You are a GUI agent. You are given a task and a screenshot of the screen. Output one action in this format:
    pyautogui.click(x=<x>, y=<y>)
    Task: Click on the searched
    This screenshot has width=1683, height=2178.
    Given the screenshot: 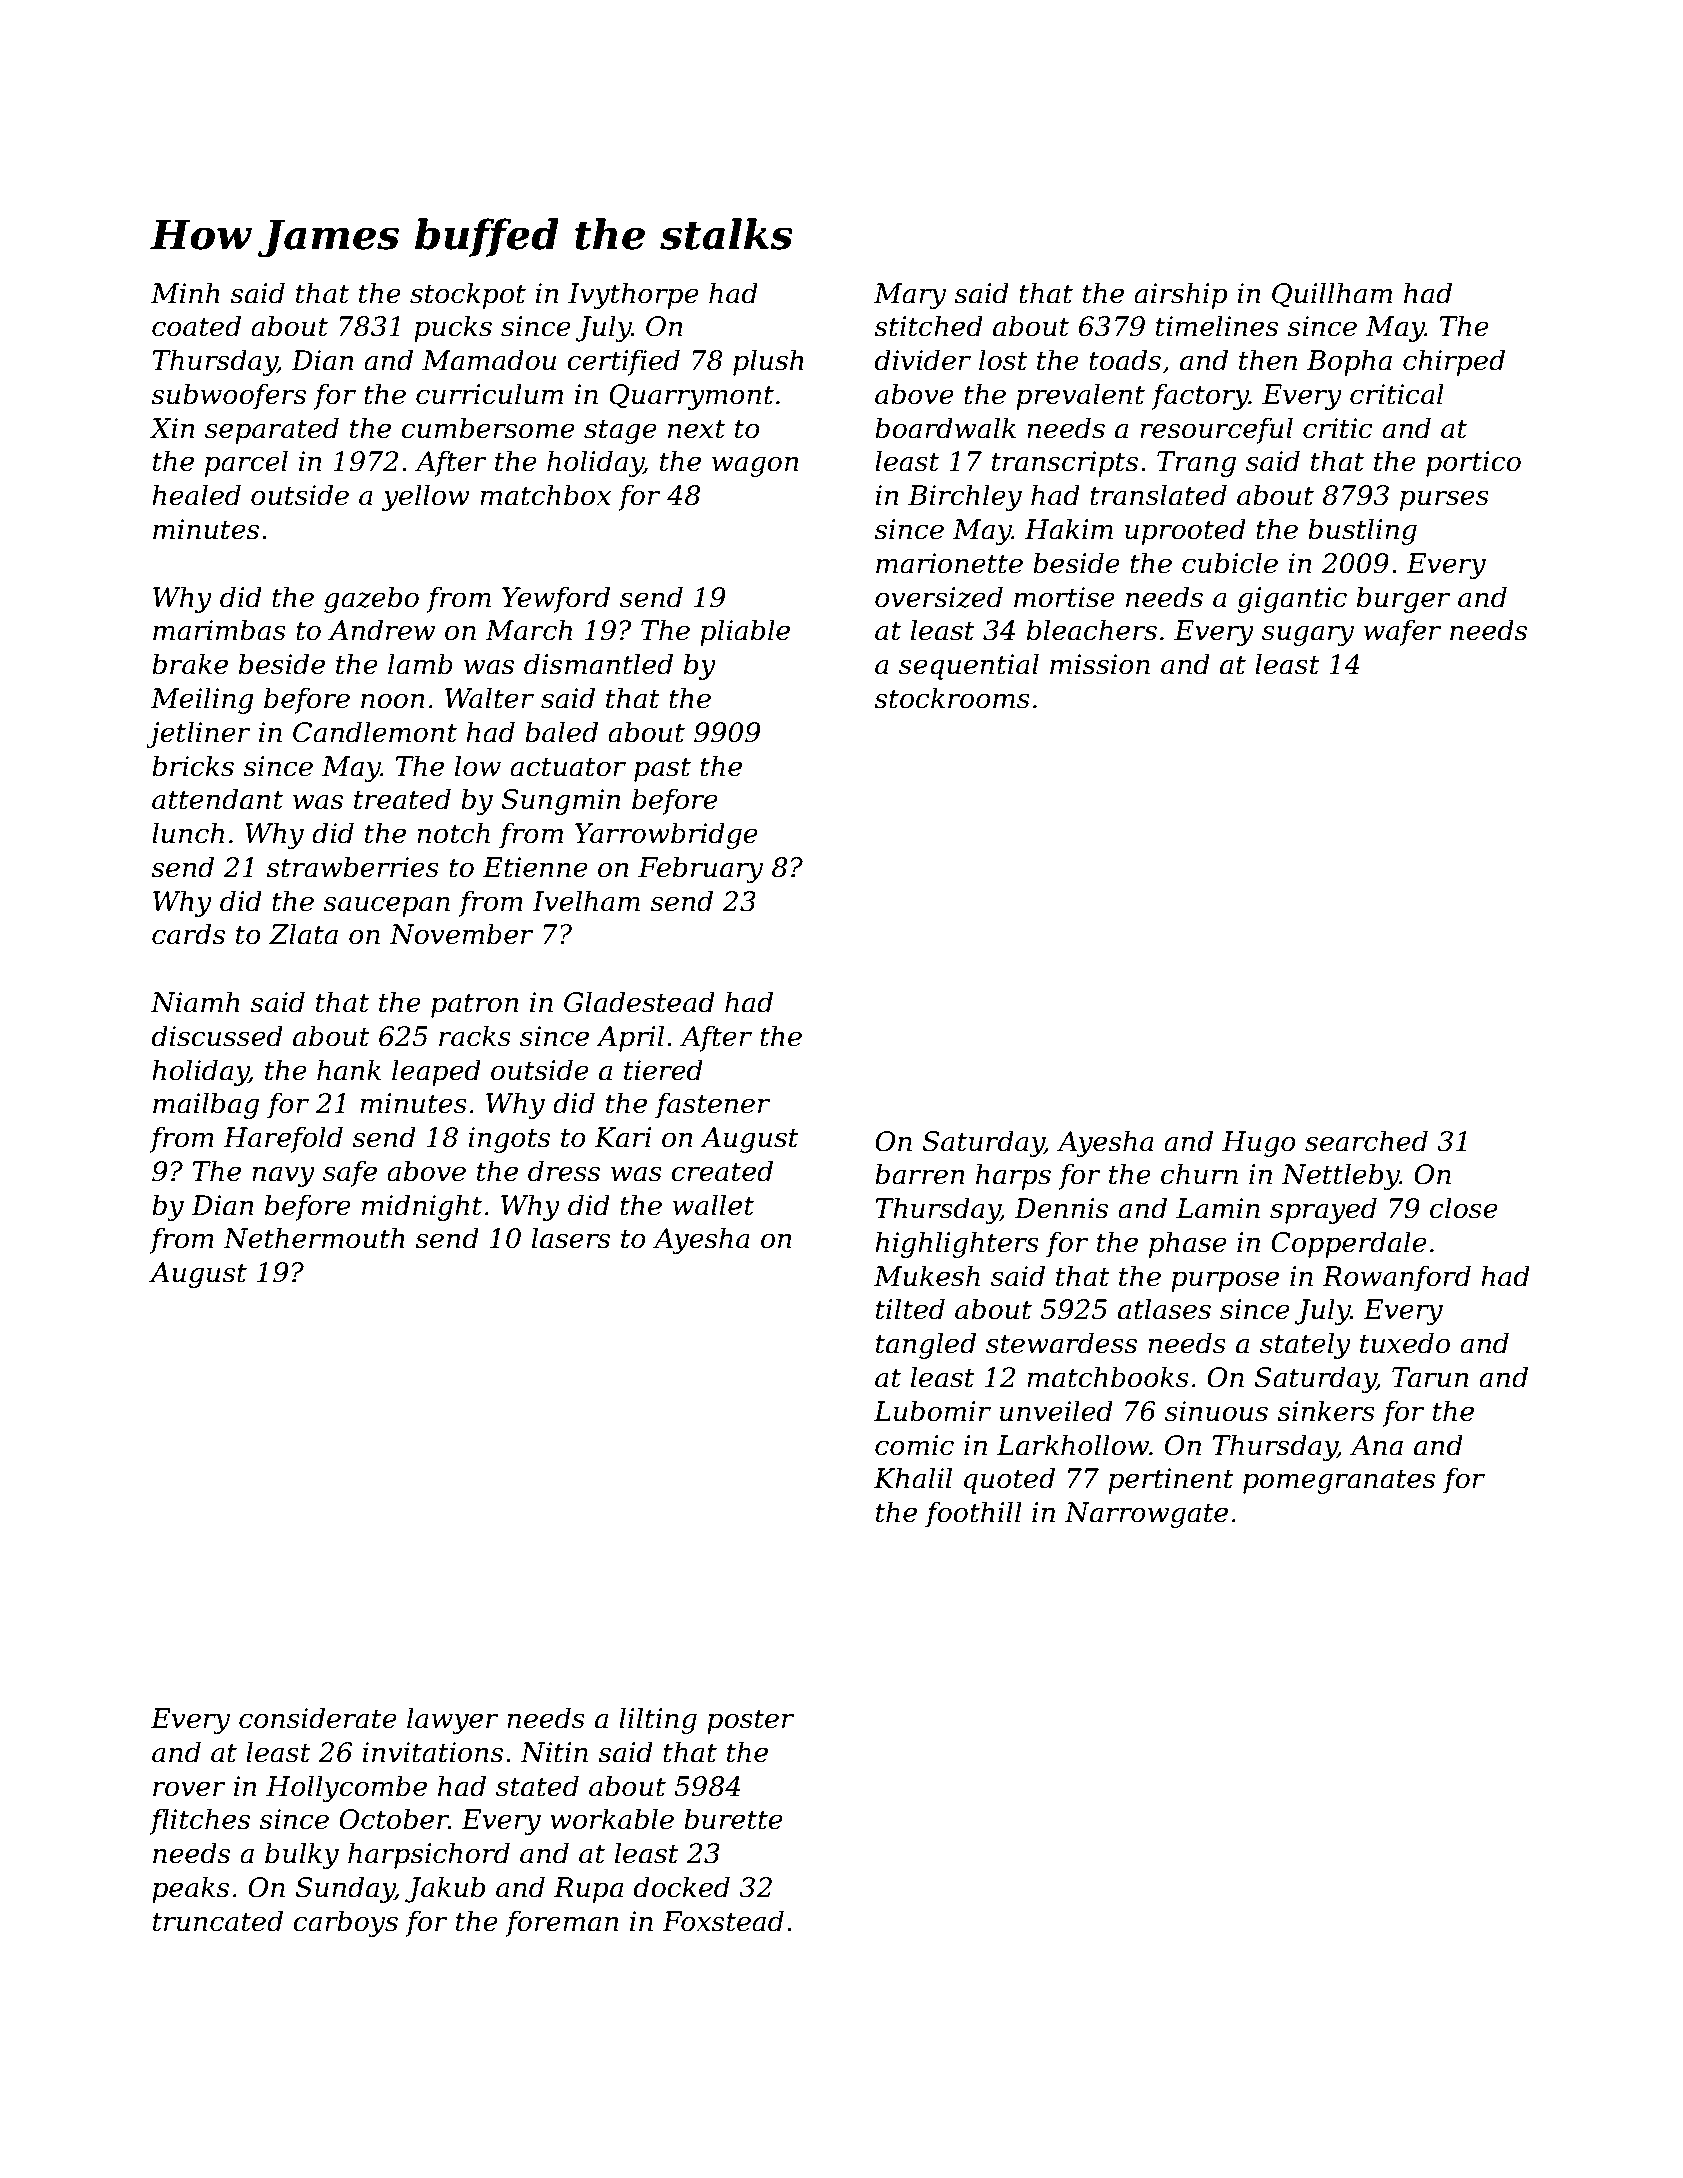 What is the action you would take?
    pyautogui.click(x=1366, y=1141)
